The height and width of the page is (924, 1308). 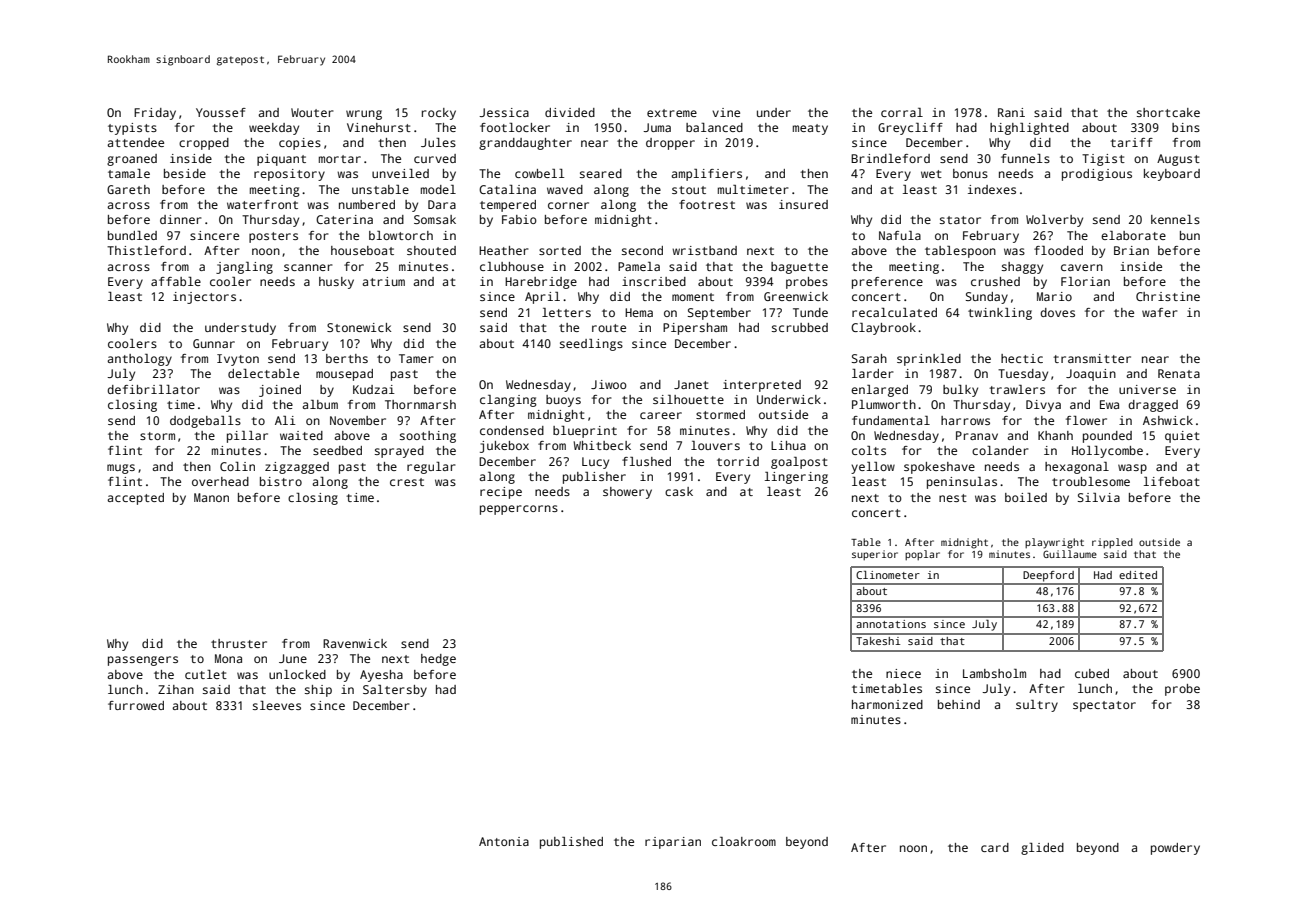 I want to click on Manon, so click(x=211, y=497).
